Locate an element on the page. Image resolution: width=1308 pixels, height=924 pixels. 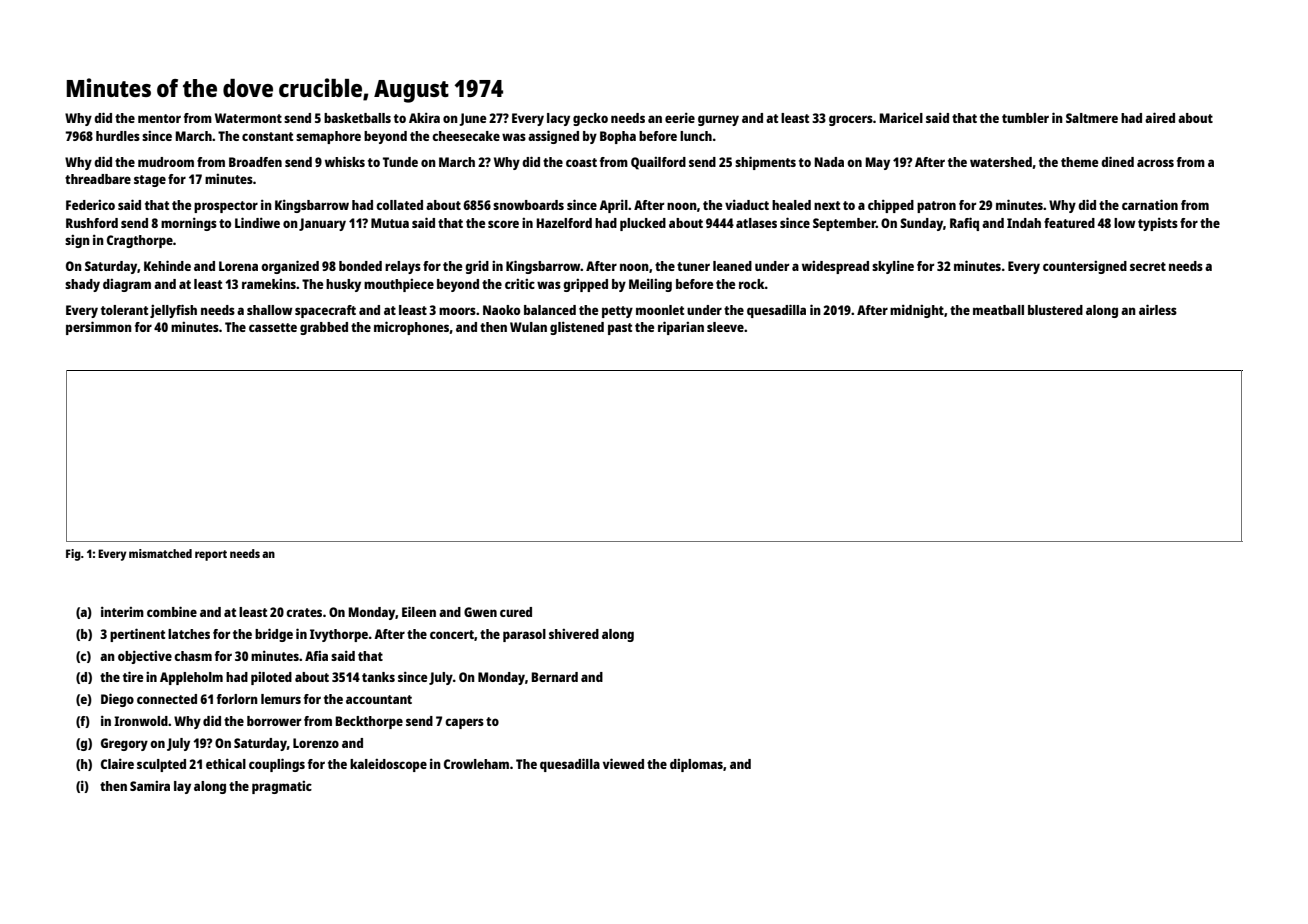
skyline is located at coordinates (893, 267).
